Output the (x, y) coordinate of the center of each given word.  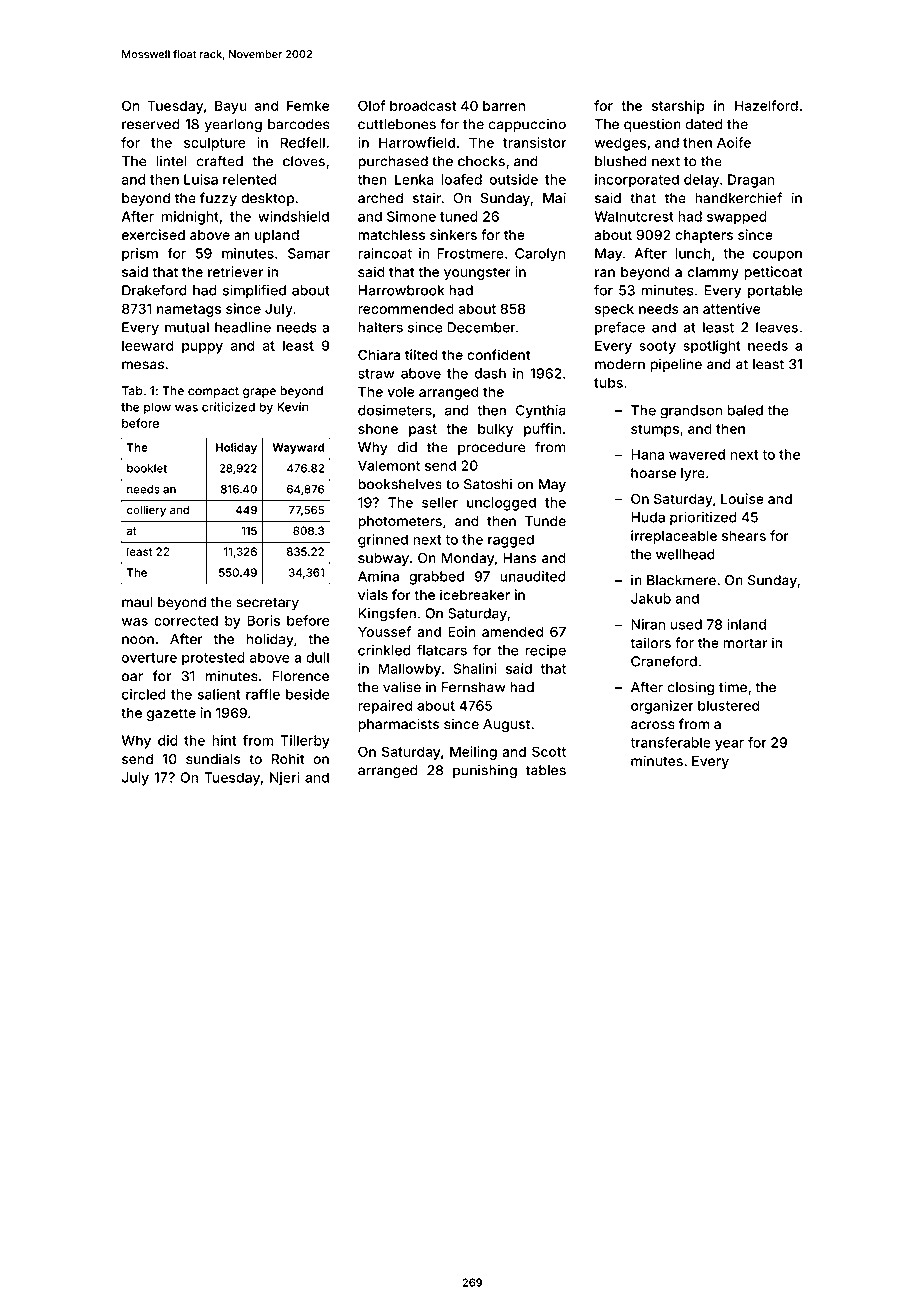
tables (546, 770)
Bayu (231, 107)
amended (512, 631)
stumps (655, 430)
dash (490, 373)
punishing (485, 771)
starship (678, 107)
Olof (372, 105)
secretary (267, 604)
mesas (143, 365)
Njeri (284, 779)
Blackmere (681, 580)
